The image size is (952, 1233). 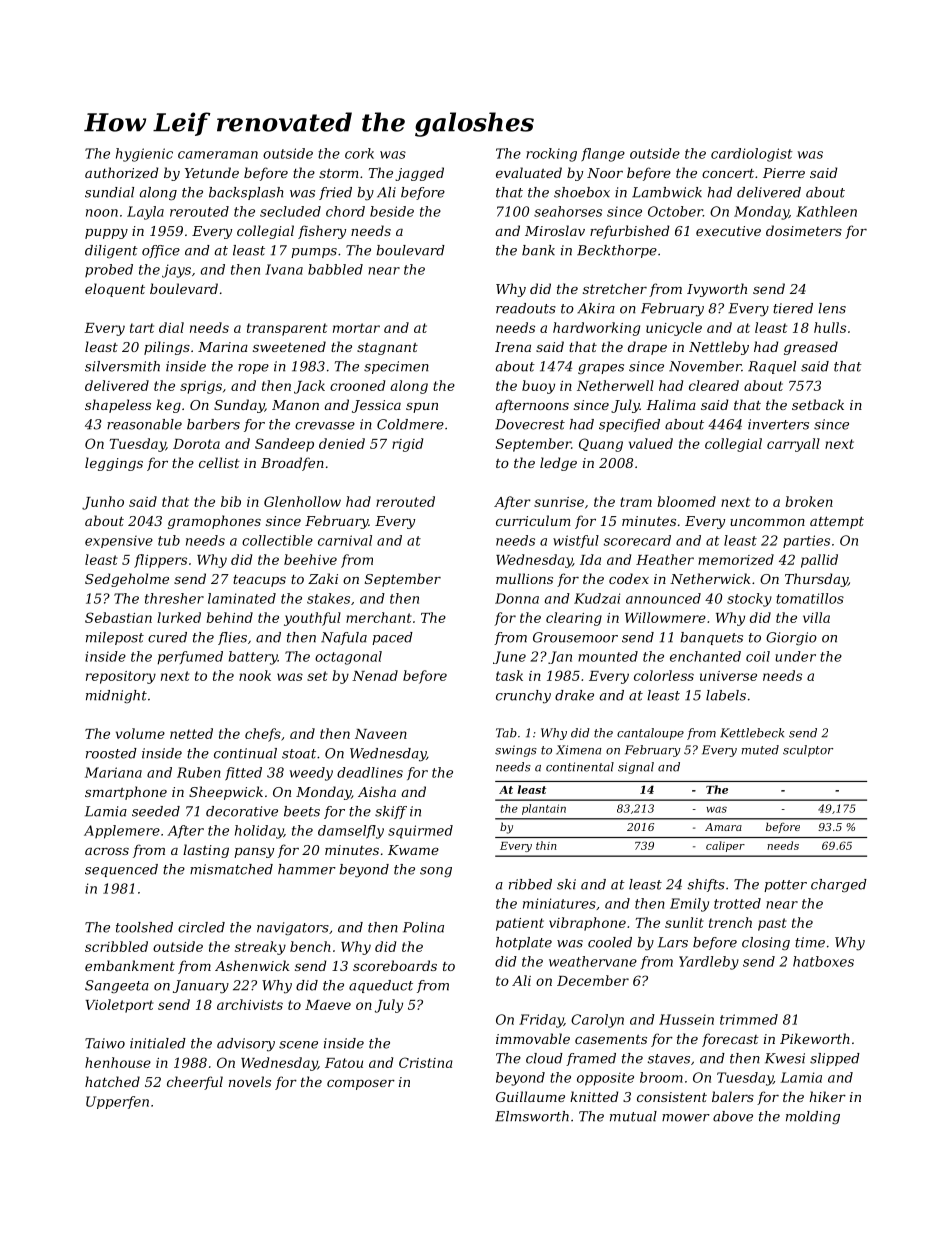 I want to click on crunchy, so click(x=523, y=697).
